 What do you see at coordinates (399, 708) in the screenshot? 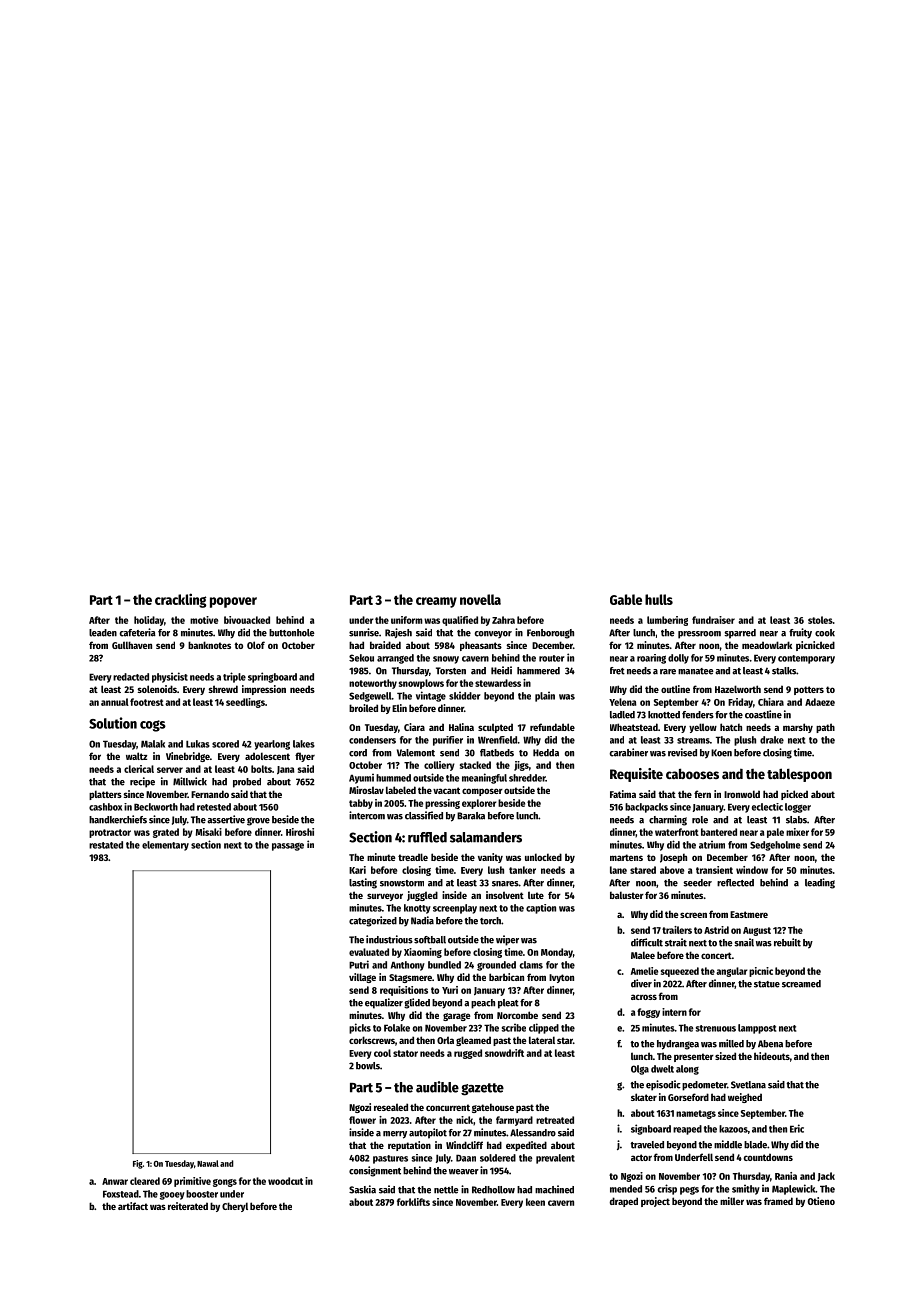
I see `Elin` at bounding box center [399, 708].
